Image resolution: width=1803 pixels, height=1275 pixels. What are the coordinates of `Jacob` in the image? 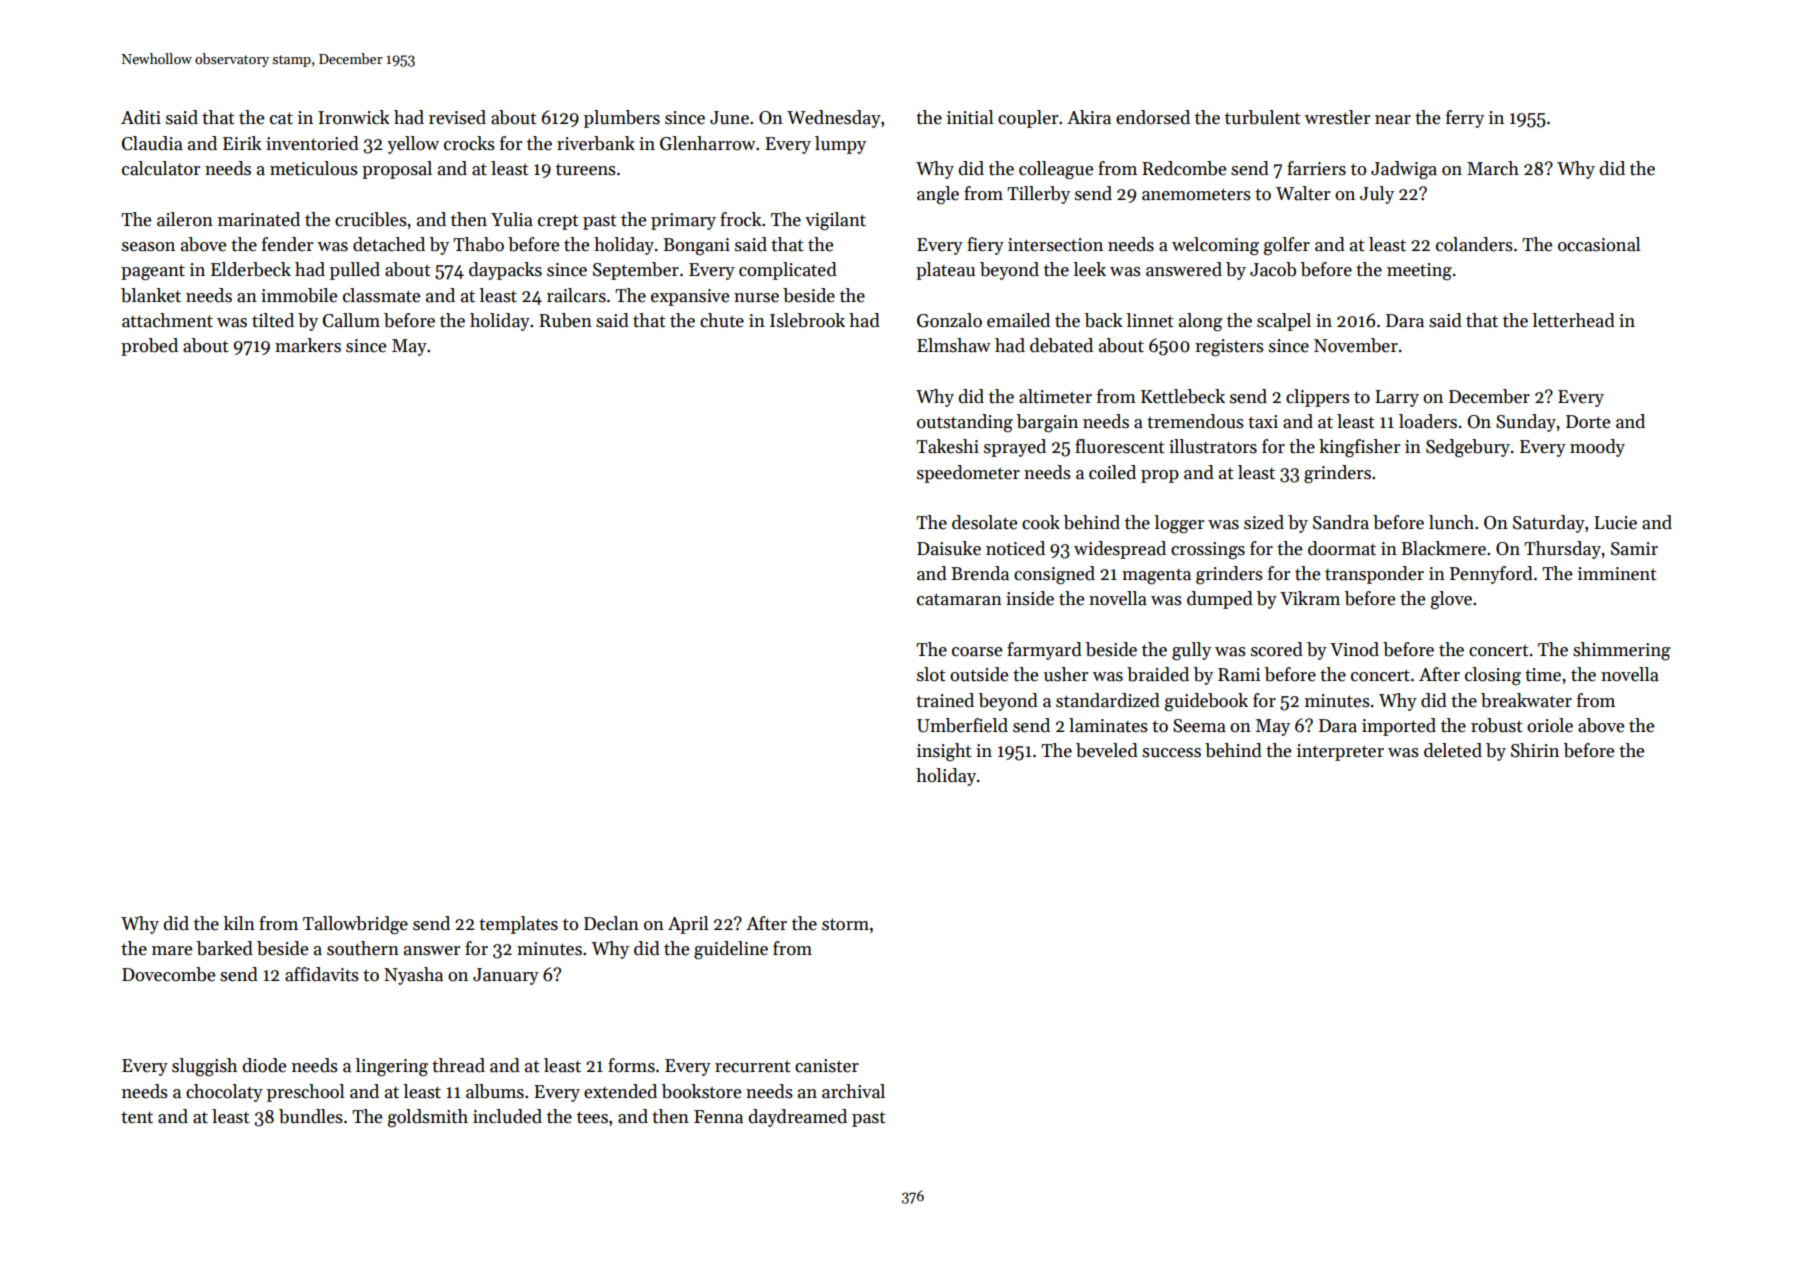 It's located at (1273, 269).
